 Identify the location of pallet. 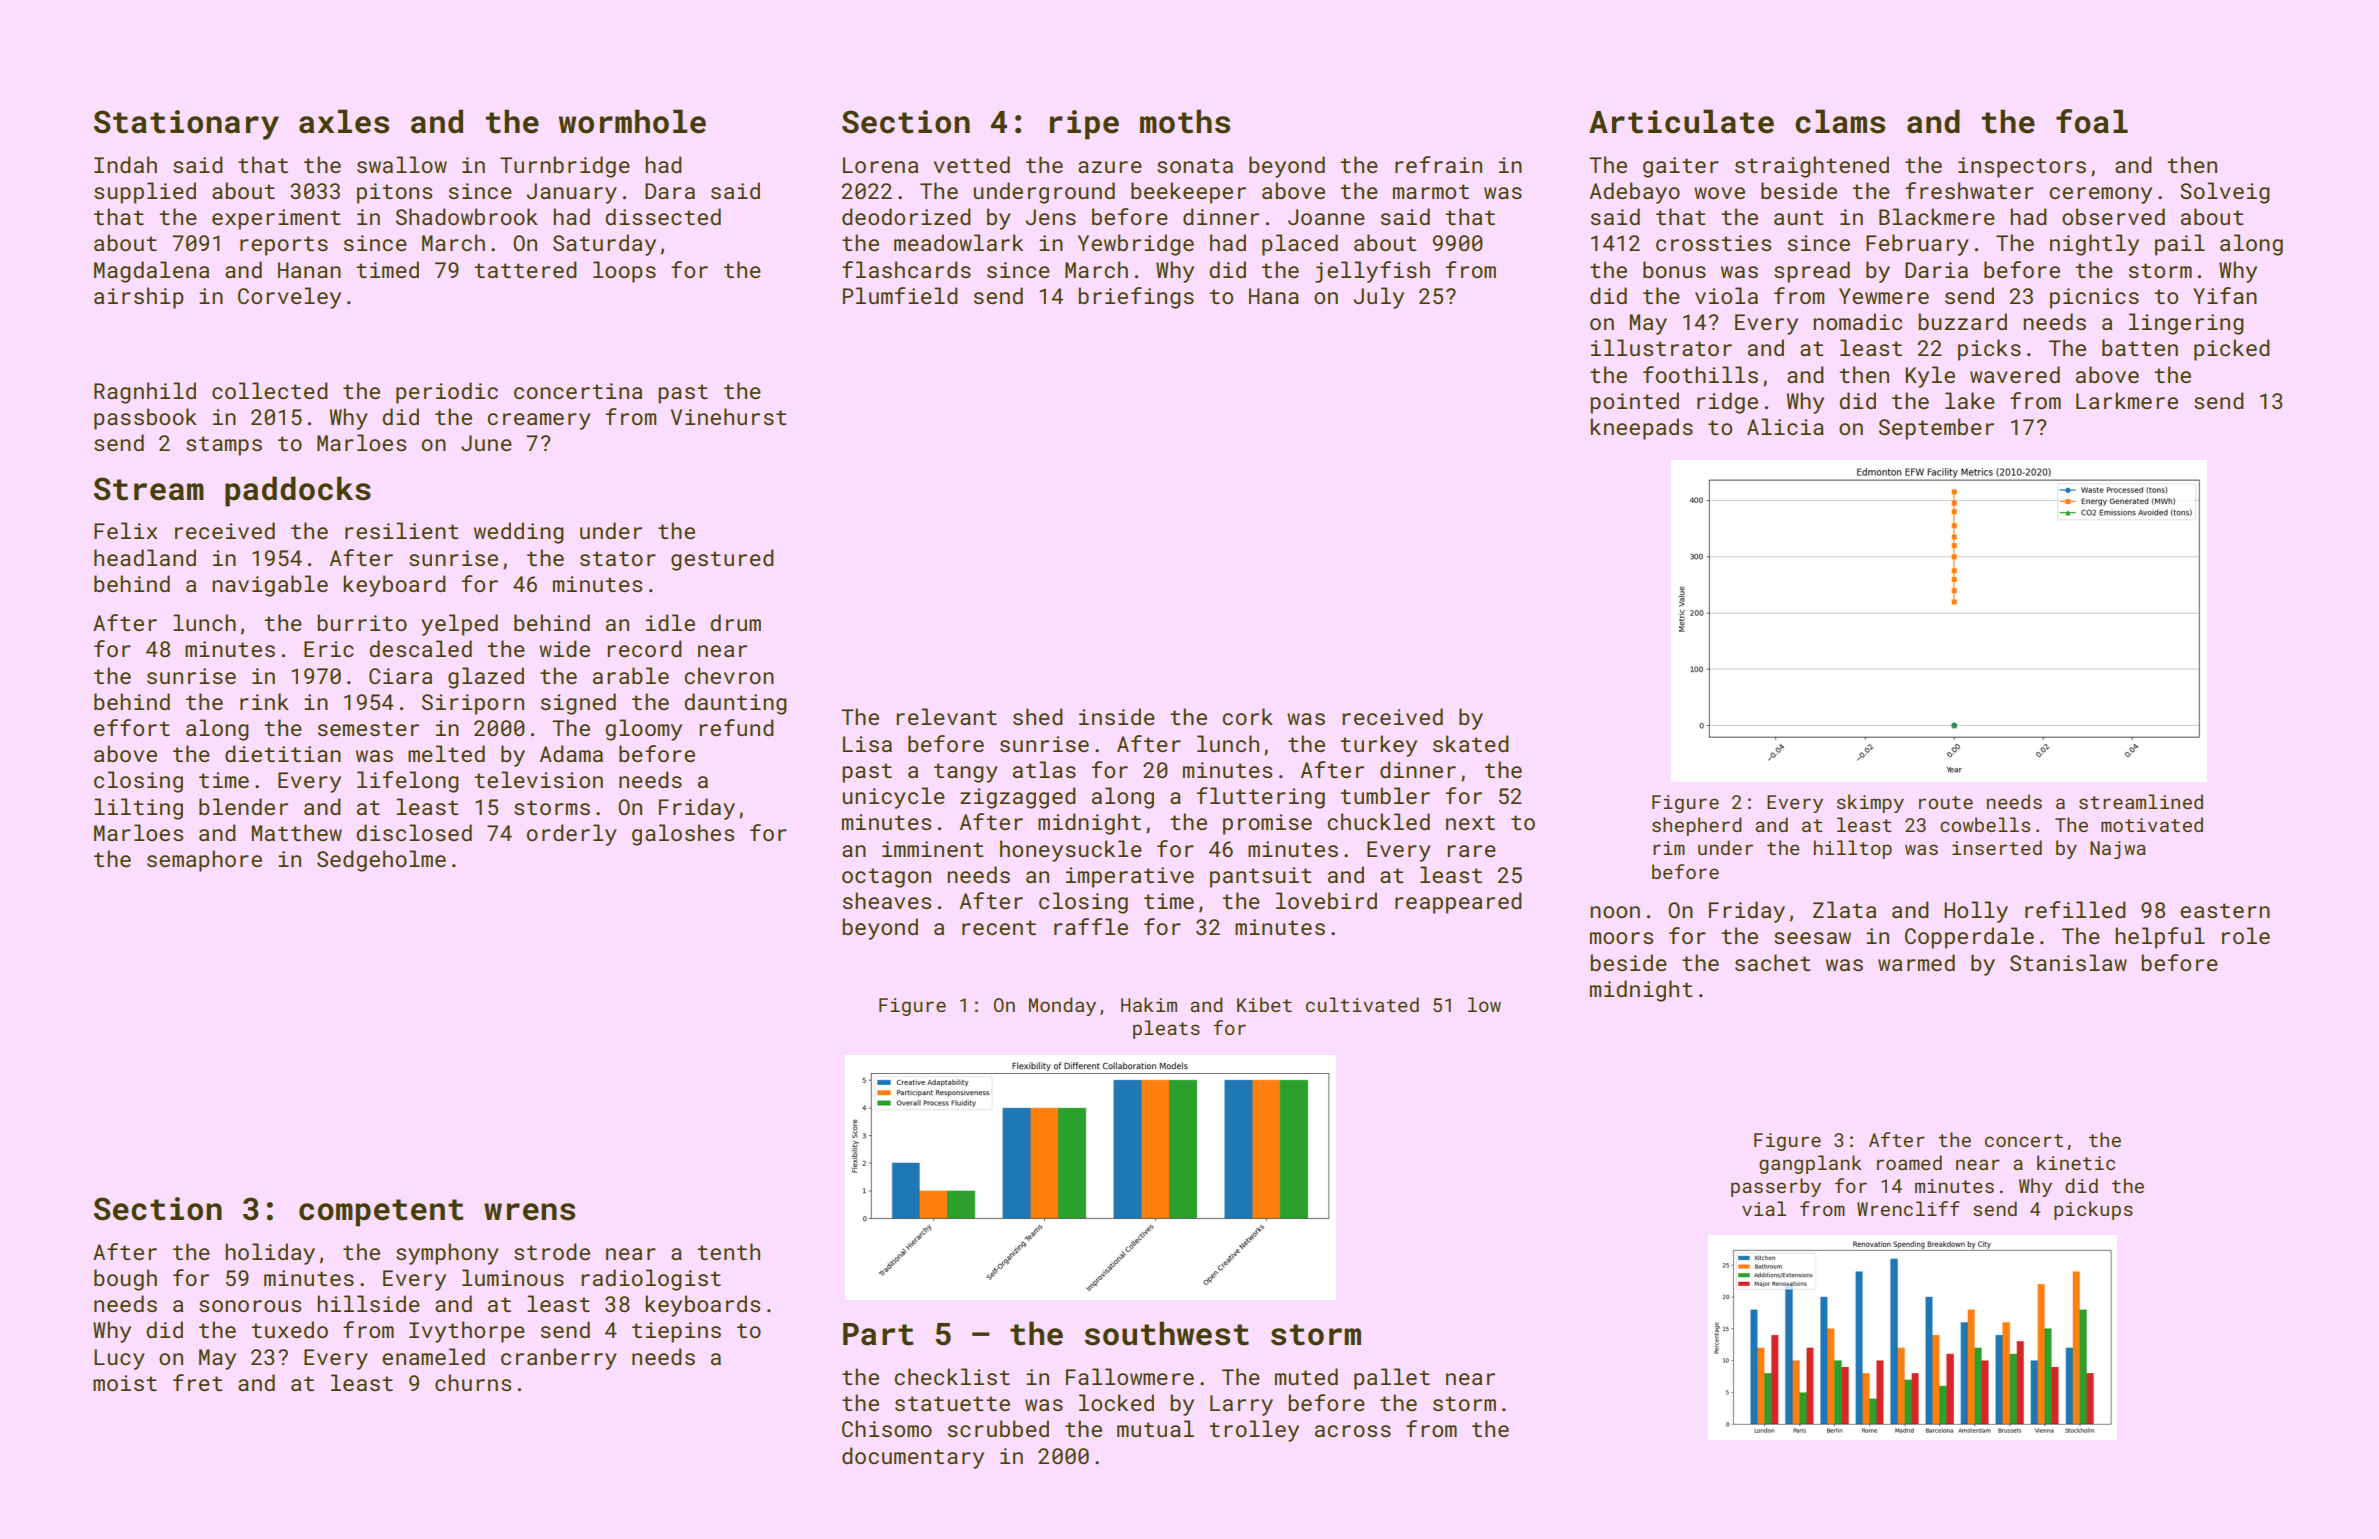
(1392, 1379).
